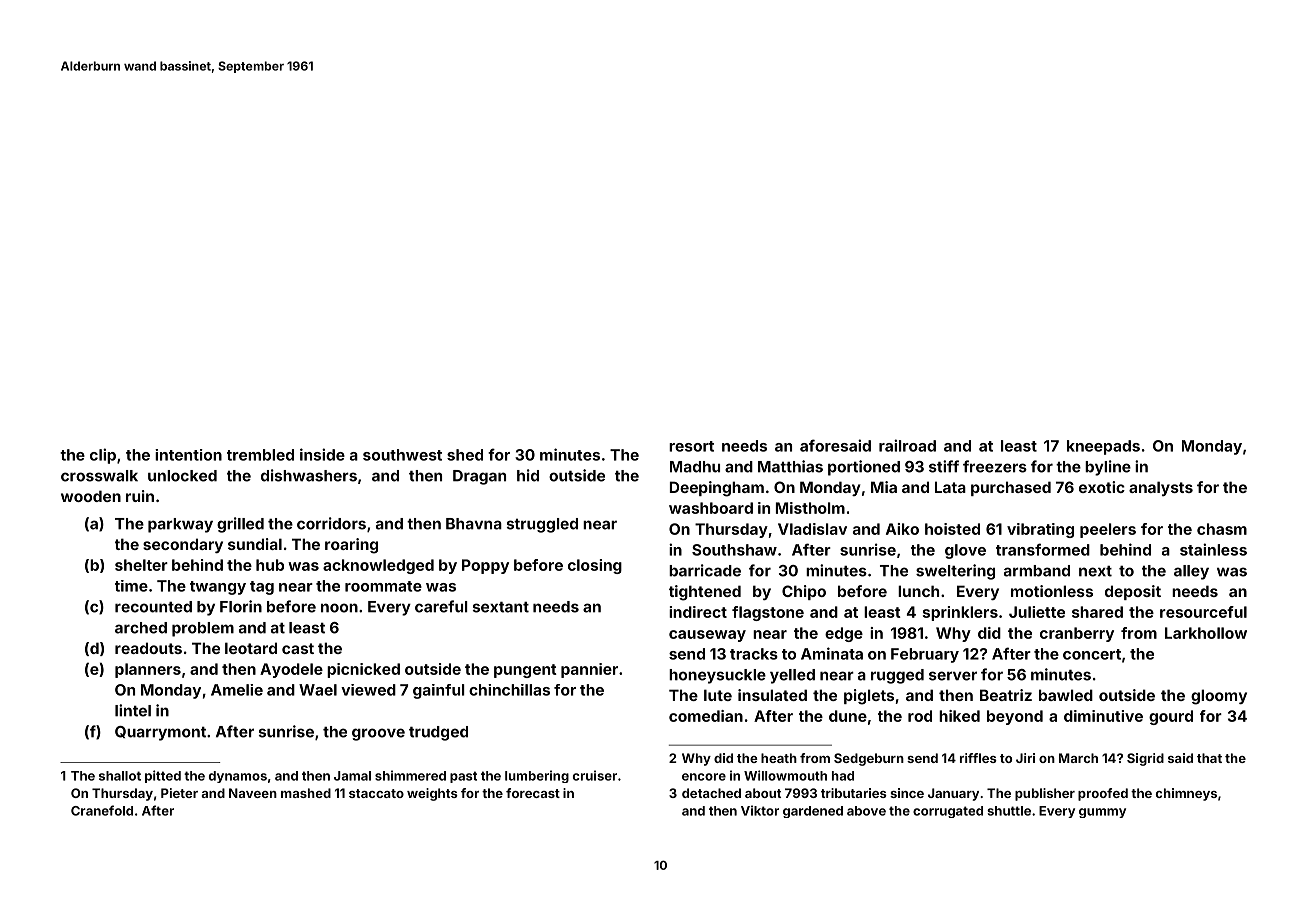 Image resolution: width=1308 pixels, height=924 pixels. Describe the element at coordinates (352, 776) in the screenshot. I see `Jamal` at that location.
